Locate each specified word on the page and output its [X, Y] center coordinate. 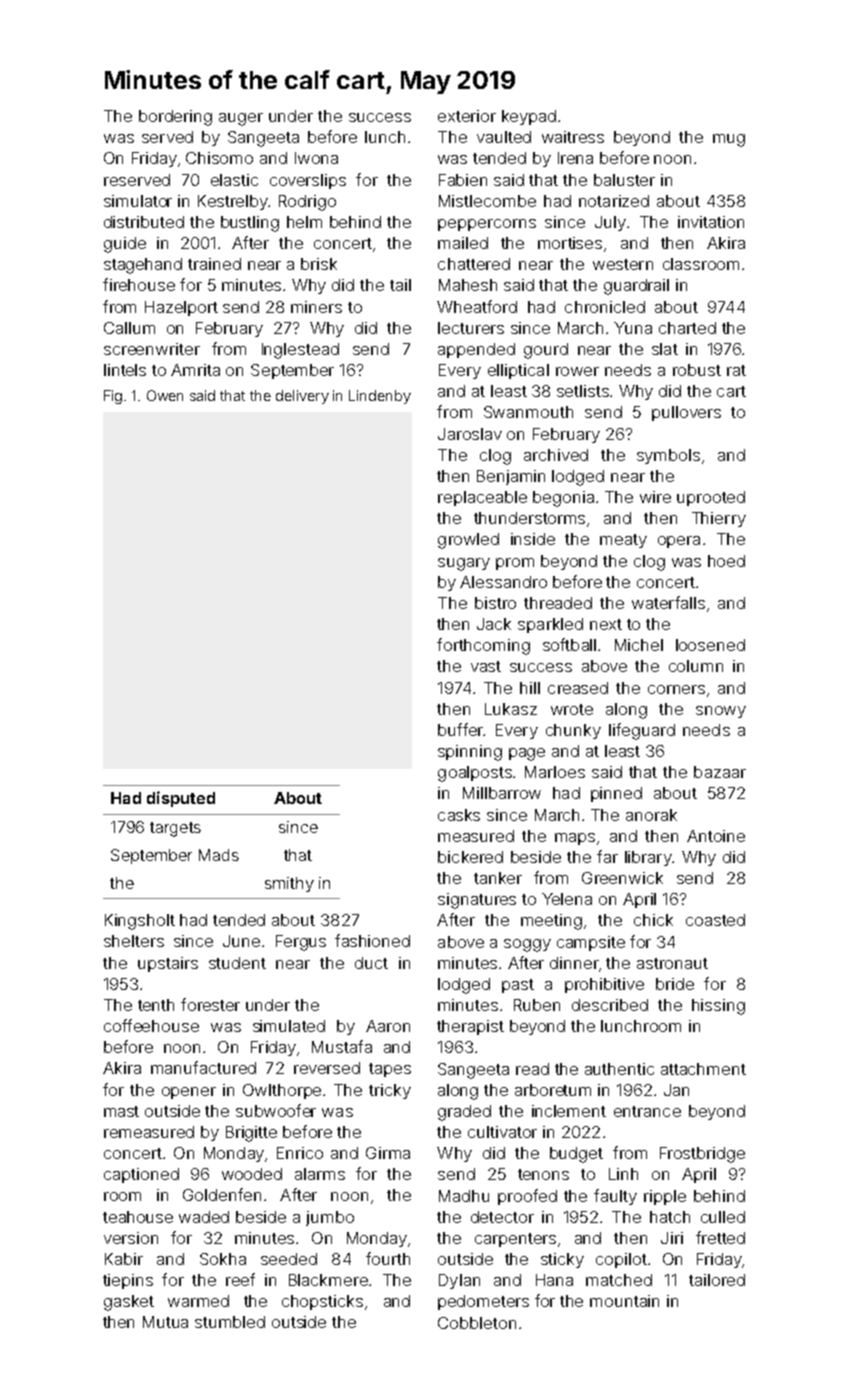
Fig [113, 397]
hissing [718, 1007]
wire [655, 497]
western [623, 264]
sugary [464, 564]
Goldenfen [222, 1194]
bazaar [720, 772]
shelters [134, 941]
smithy [289, 884]
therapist [470, 1027]
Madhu [464, 1196]
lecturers [471, 328]
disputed [181, 799]
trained [214, 264]
